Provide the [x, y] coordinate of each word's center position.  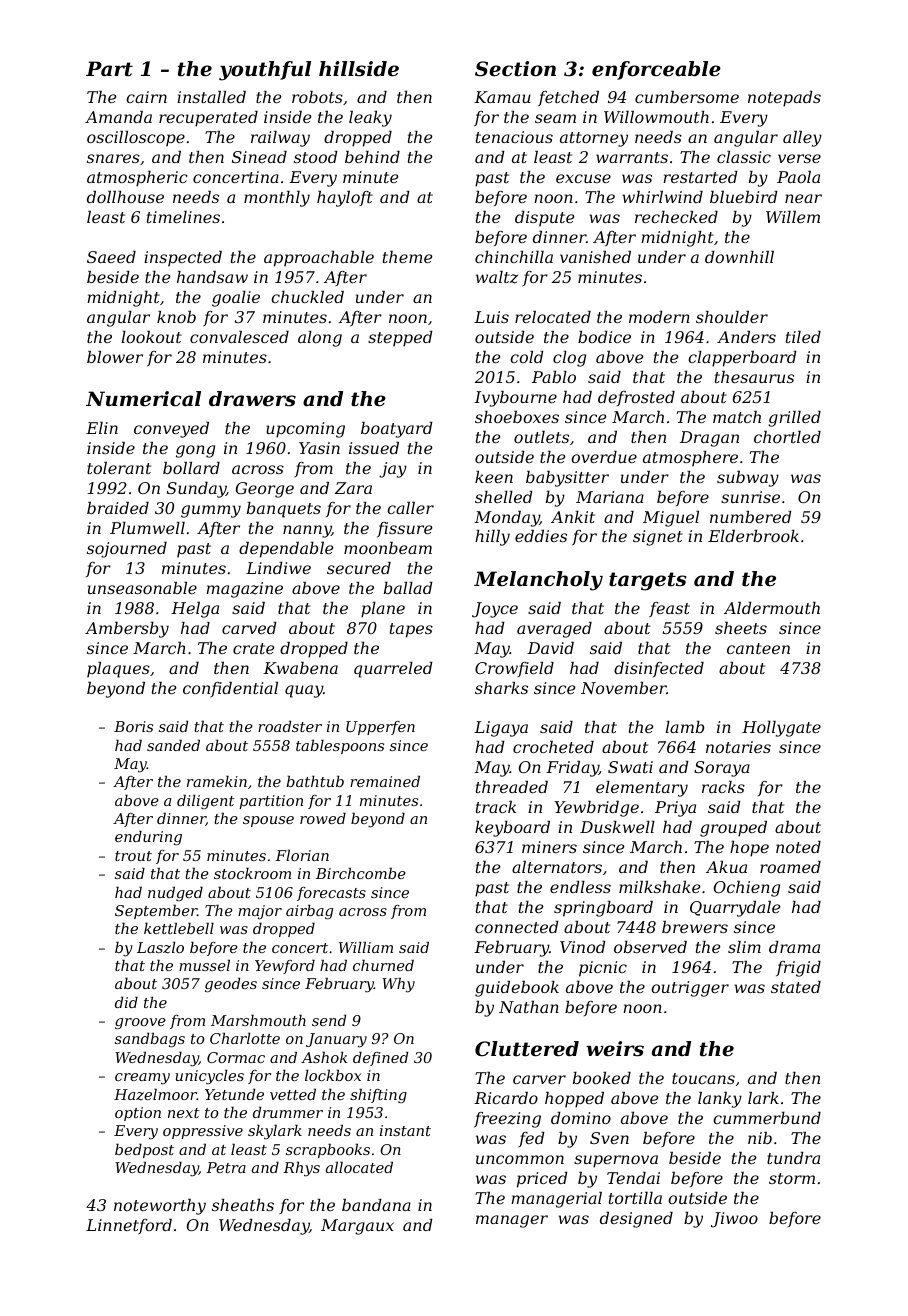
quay [304, 691]
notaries [738, 747]
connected [517, 927]
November [624, 688]
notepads [784, 99]
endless [580, 887]
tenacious [514, 137]
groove [140, 1024]
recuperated [208, 119]
